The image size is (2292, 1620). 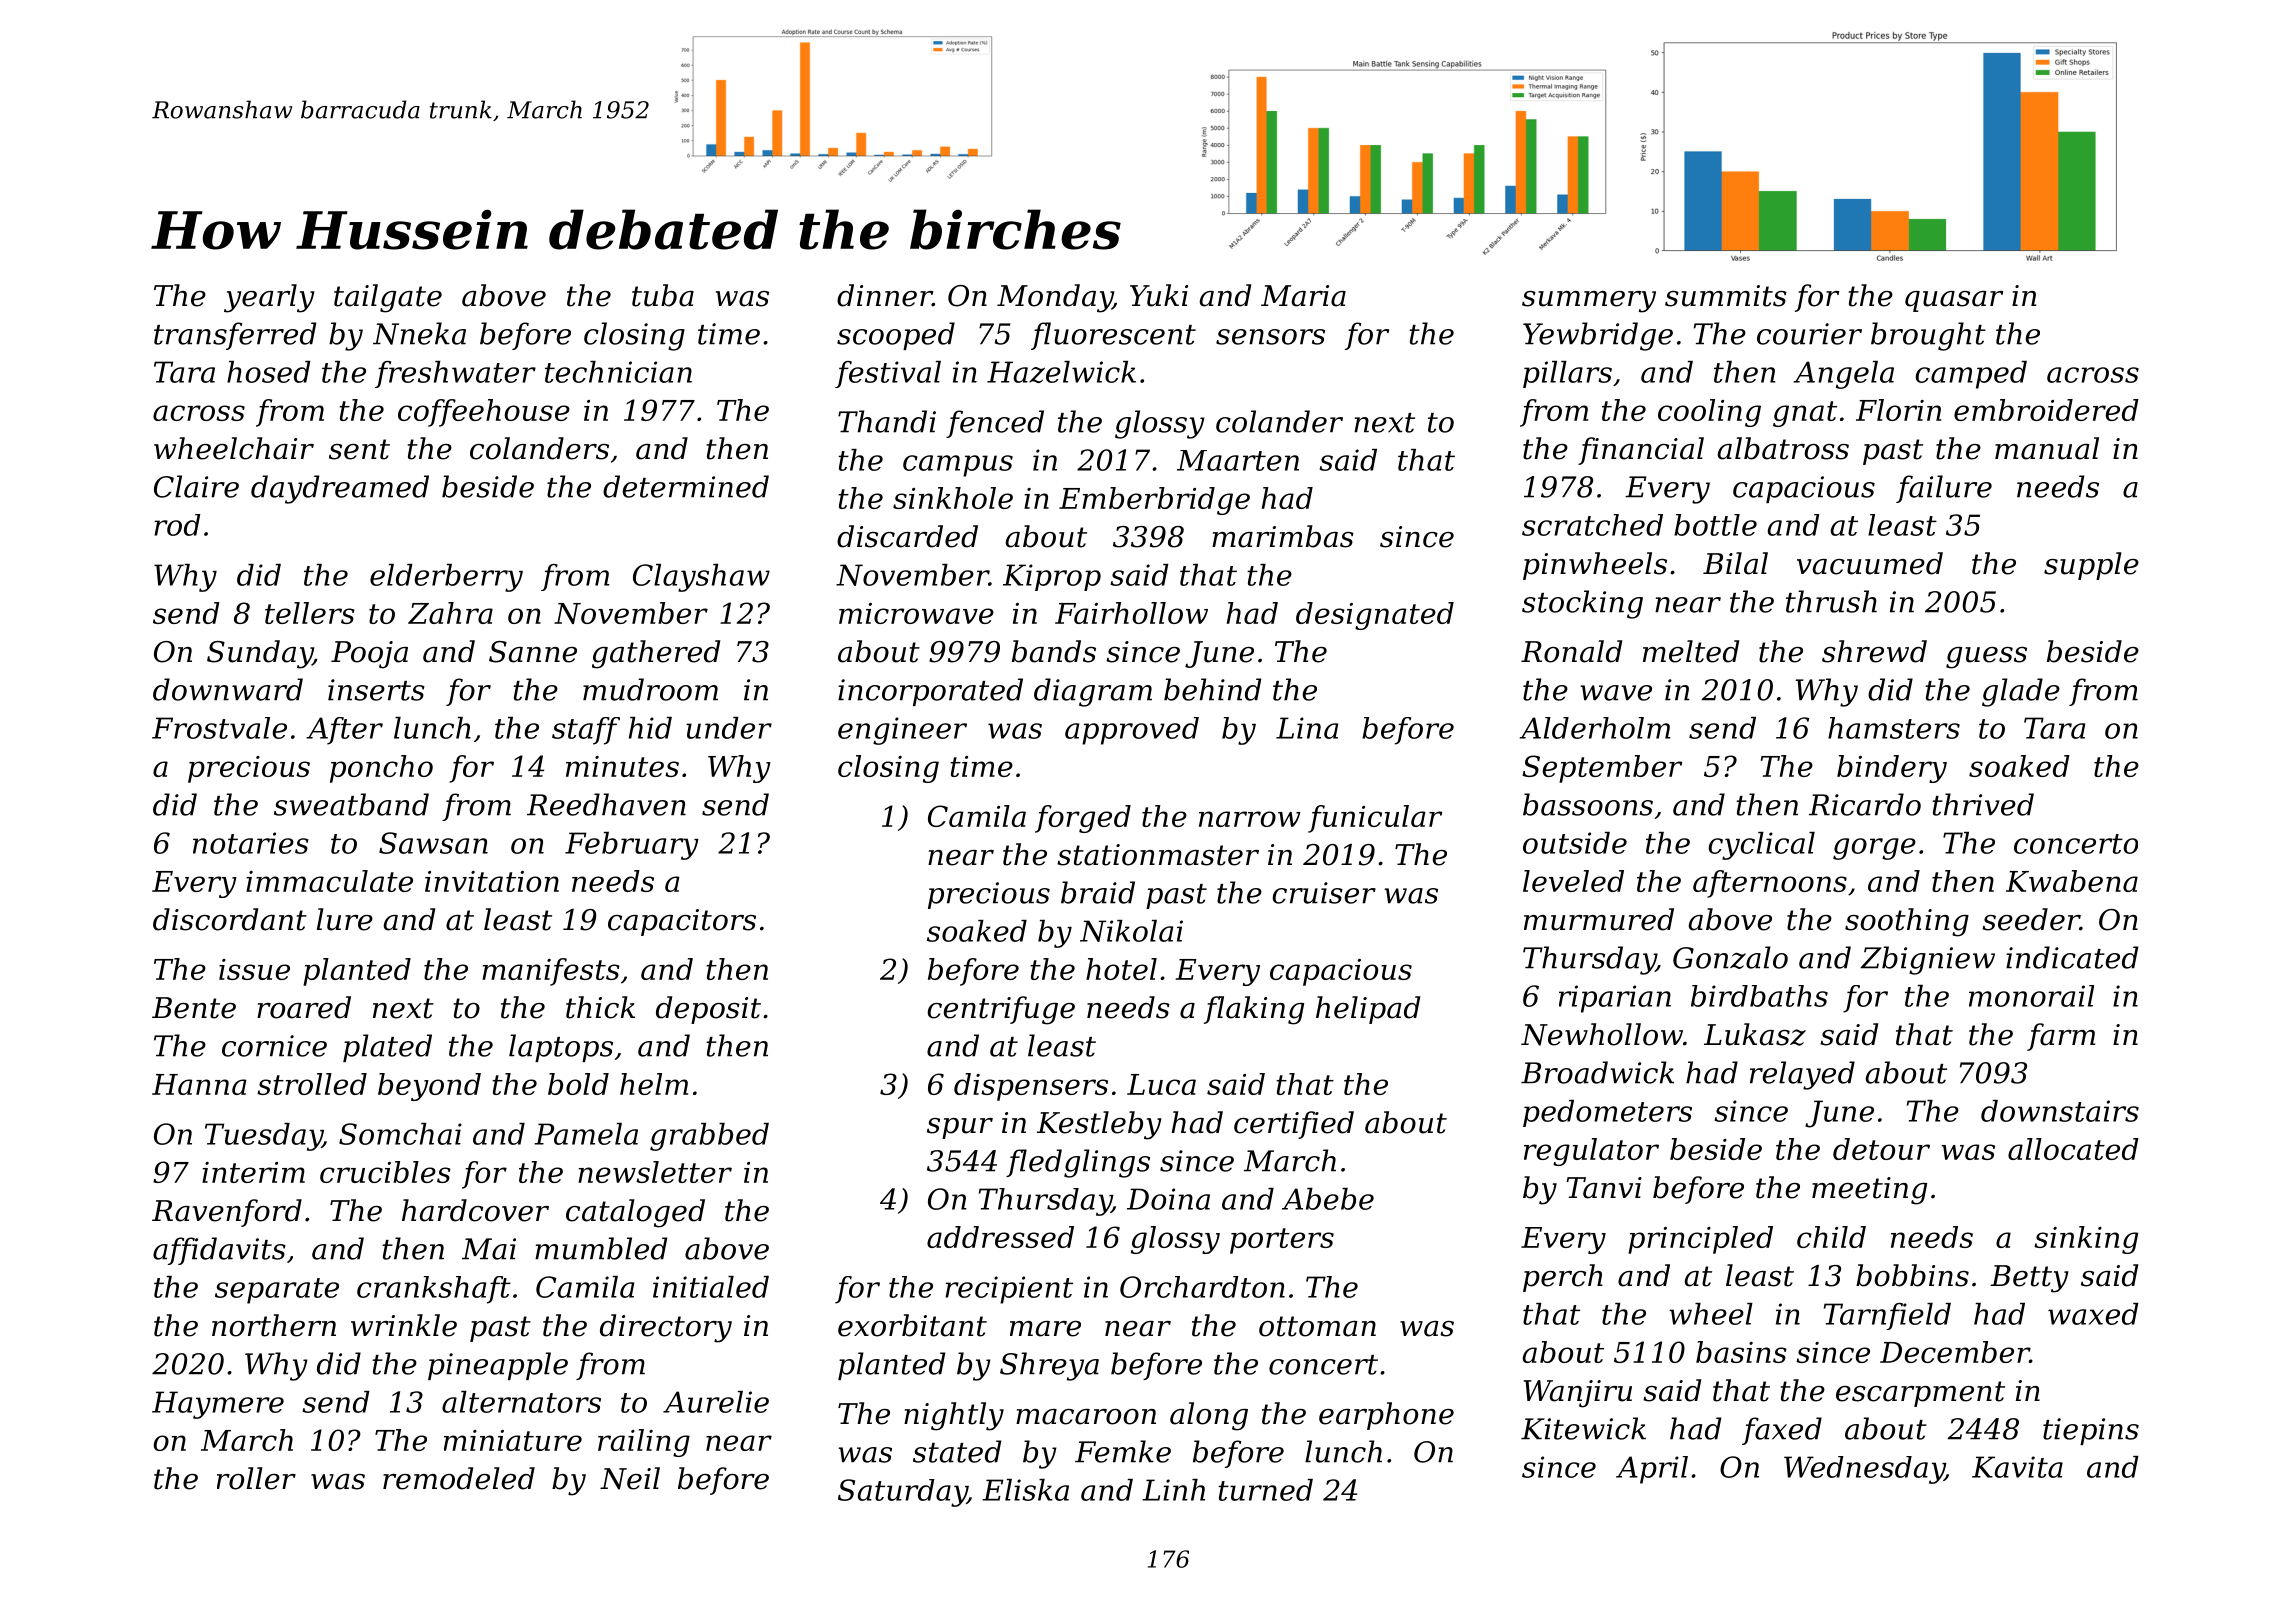 I want to click on Hanna, so click(x=199, y=1084).
